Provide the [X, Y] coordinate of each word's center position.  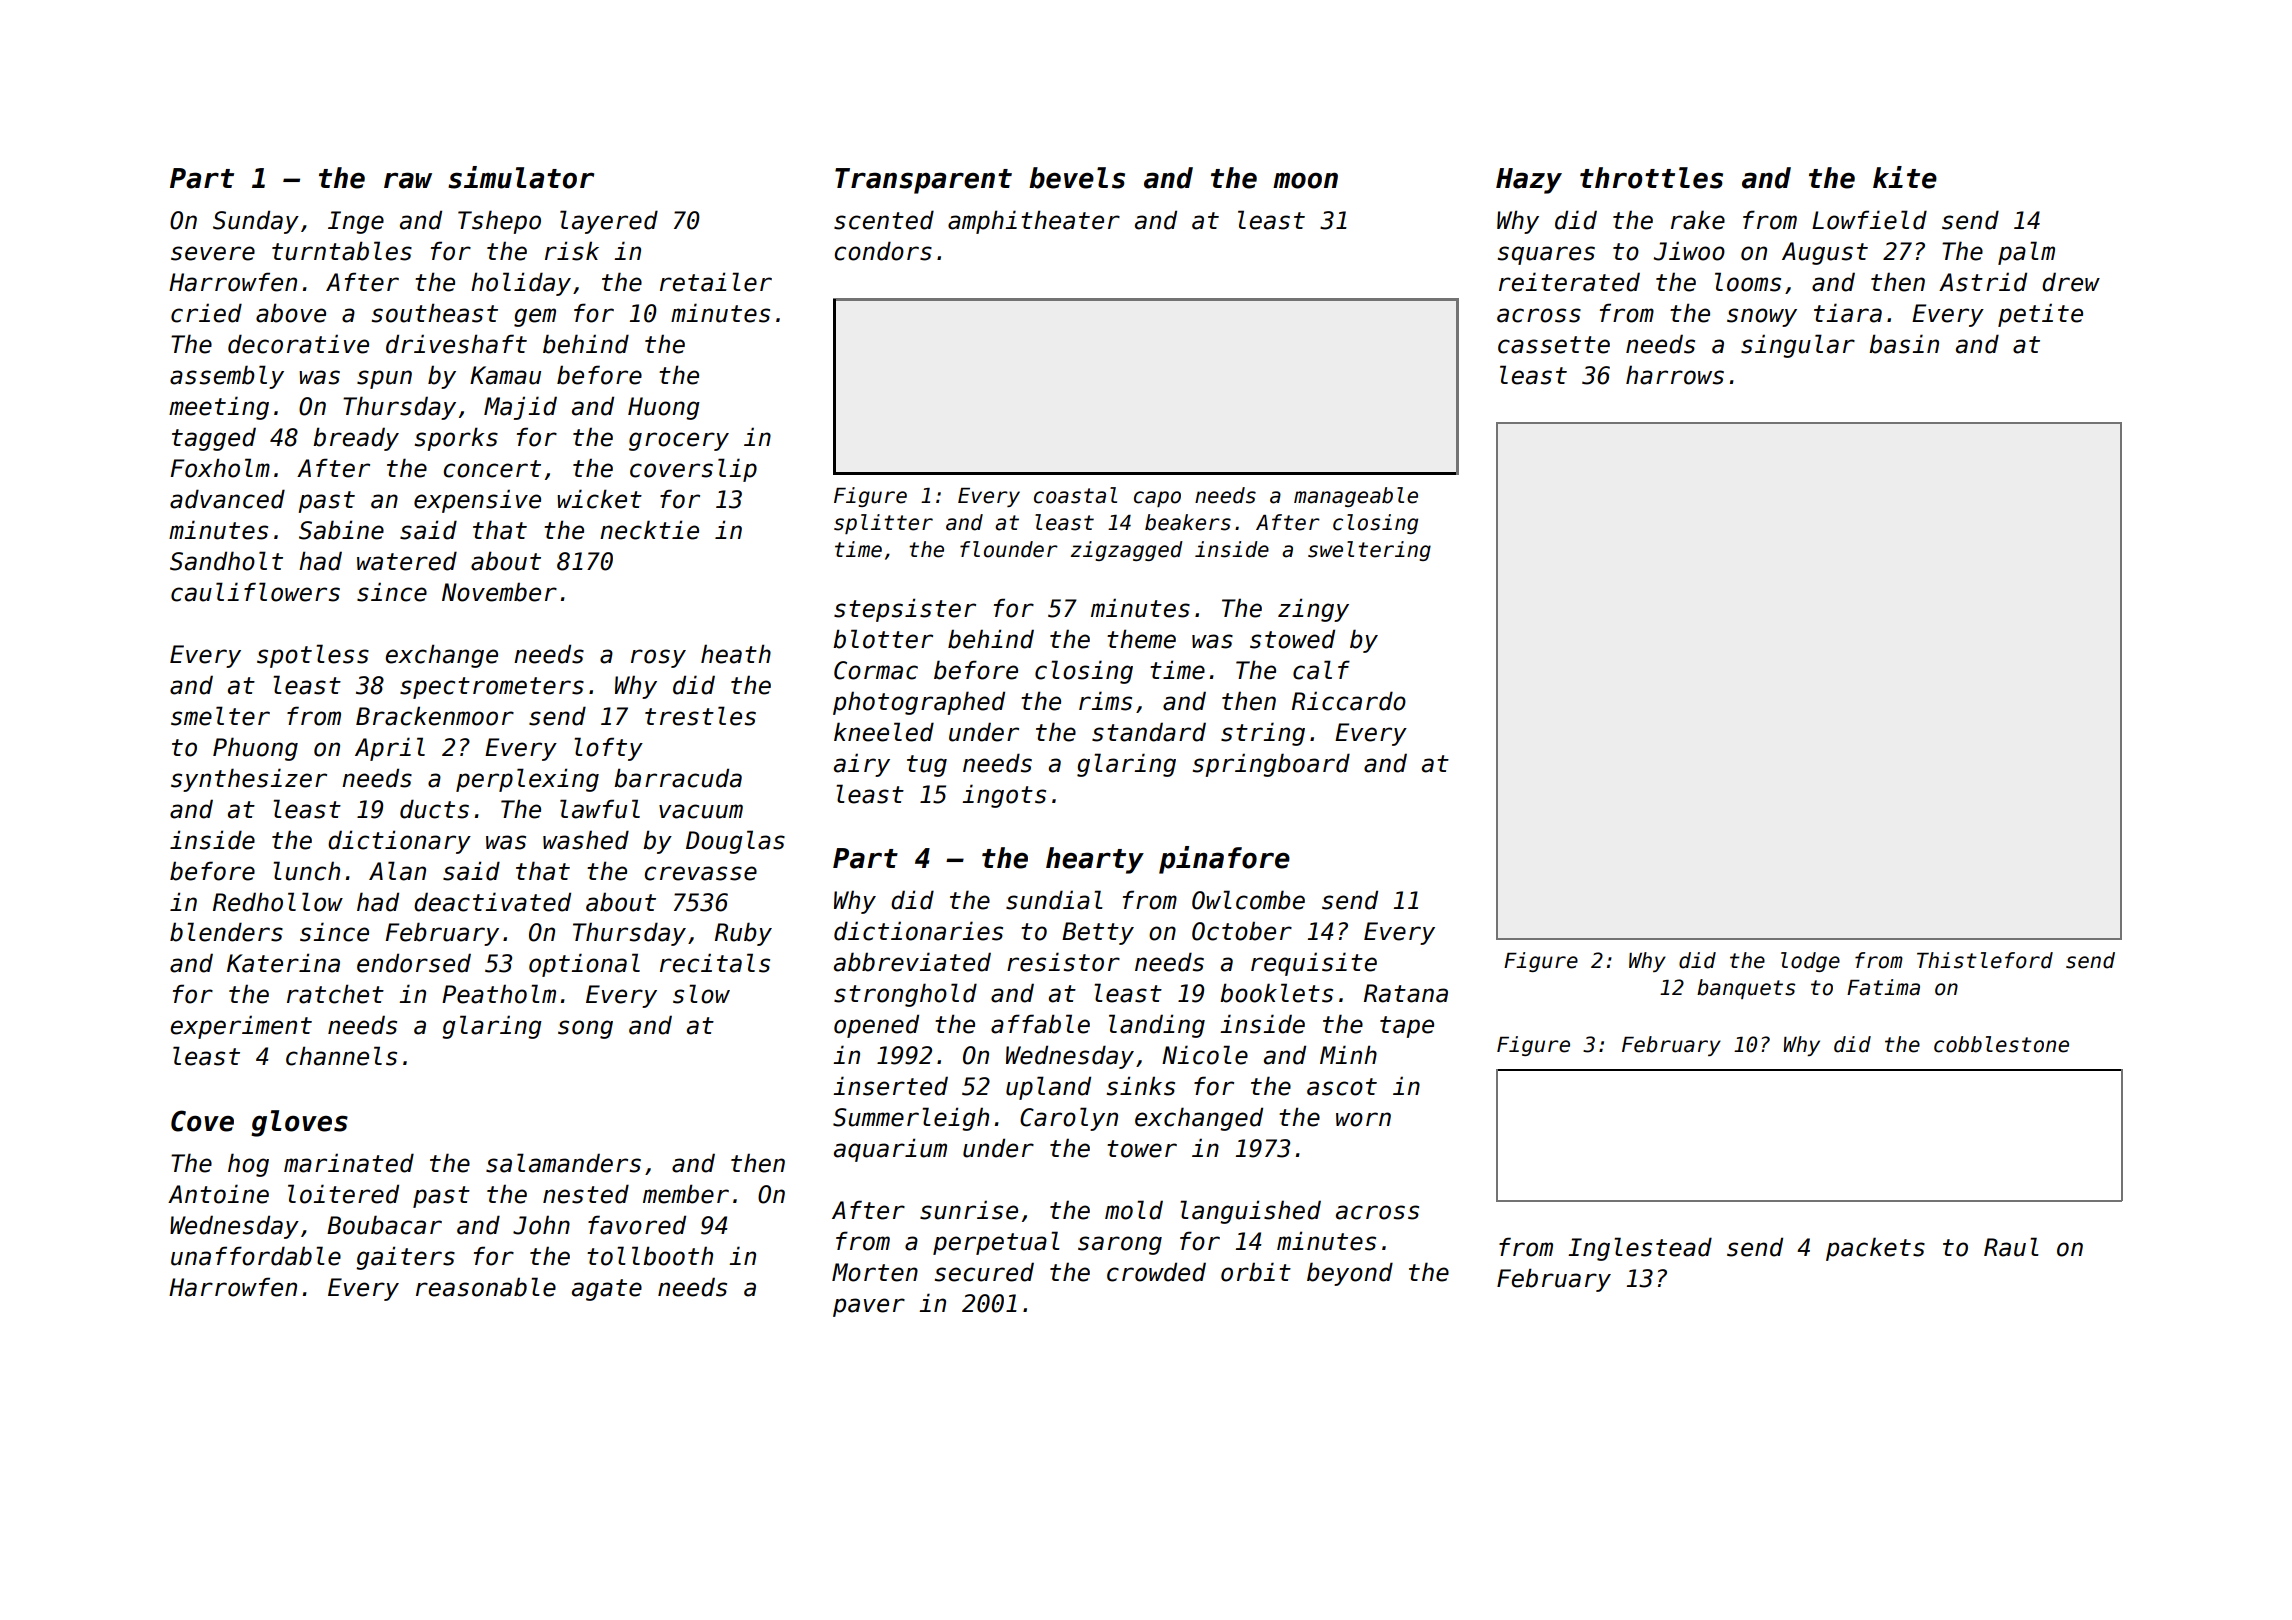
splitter [883, 524]
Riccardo [1349, 701]
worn [1363, 1119]
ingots [1004, 796]
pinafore [1224, 860]
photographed [919, 703]
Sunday [256, 222]
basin [1904, 344]
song [585, 1029]
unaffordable [256, 1256]
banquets [1746, 989]
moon [1305, 180]
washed [586, 840]
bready [356, 439]
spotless [313, 656]
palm [2026, 253]
